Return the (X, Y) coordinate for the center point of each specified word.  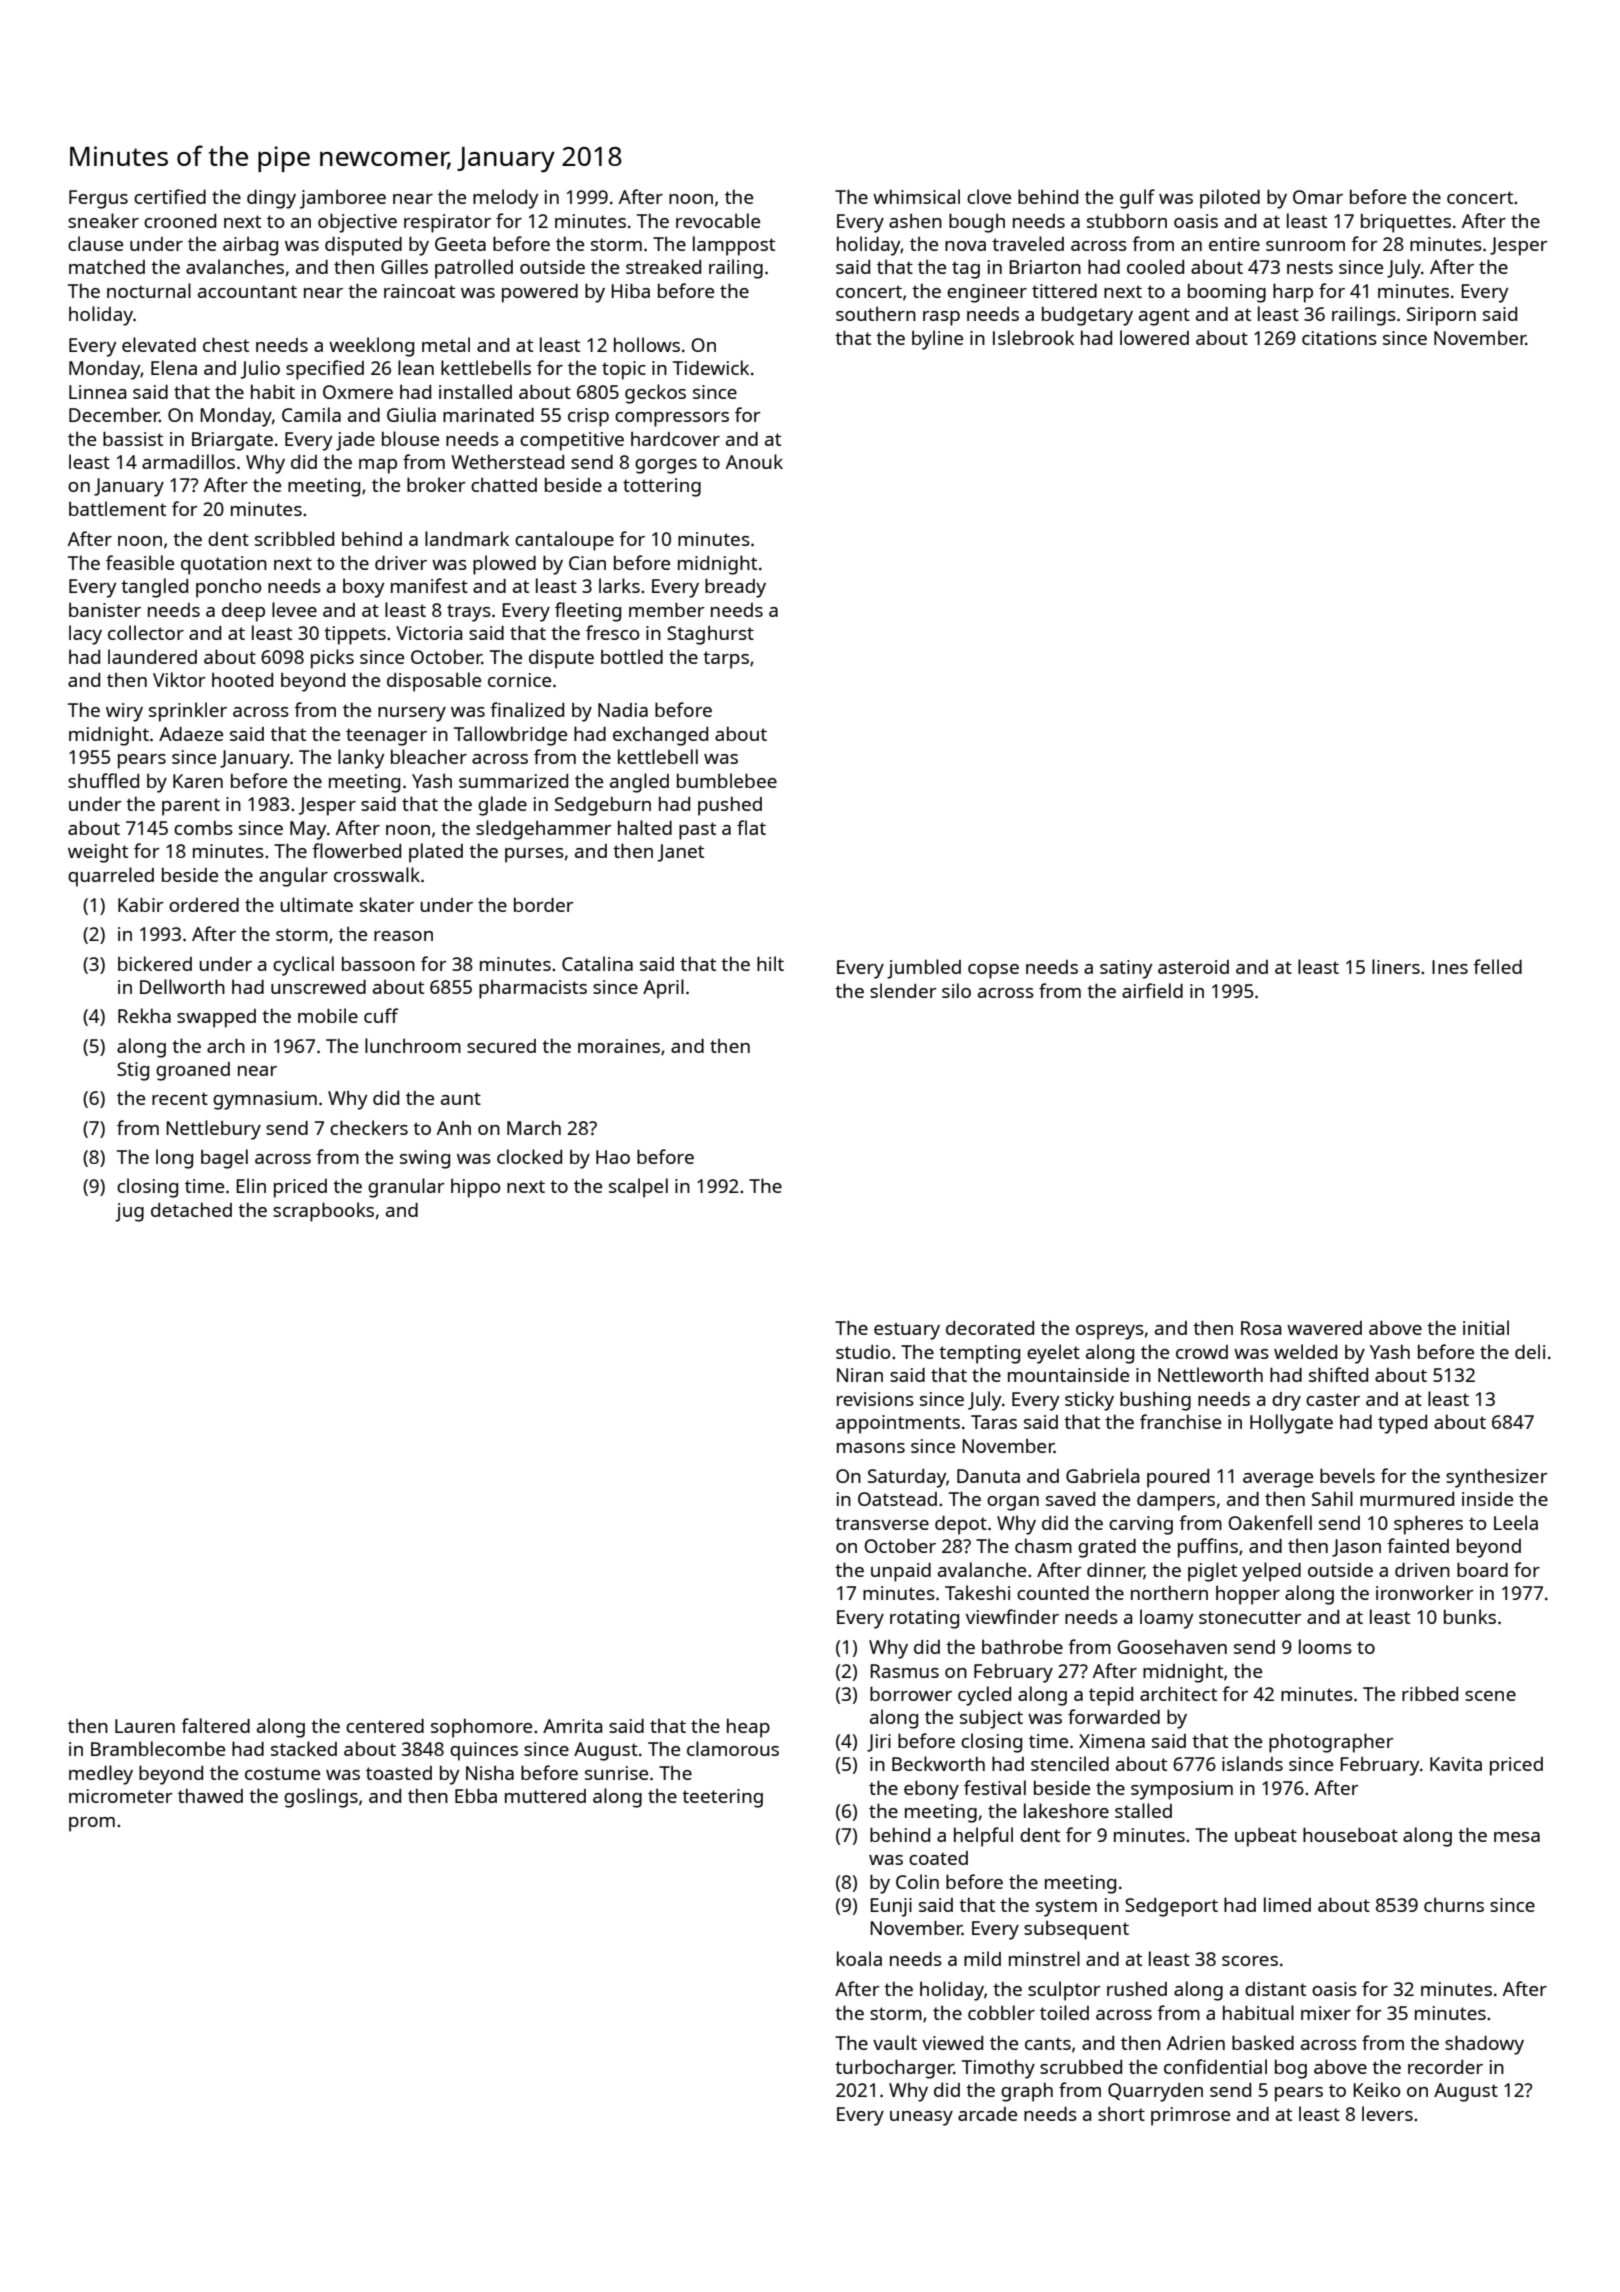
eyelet (1053, 1354)
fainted (1418, 1545)
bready (735, 588)
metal (446, 344)
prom (92, 1824)
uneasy (921, 2118)
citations (1339, 338)
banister (105, 610)
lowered (1154, 337)
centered (385, 1726)
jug (129, 1212)
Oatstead (897, 1499)
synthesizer (1497, 1478)
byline (937, 340)
